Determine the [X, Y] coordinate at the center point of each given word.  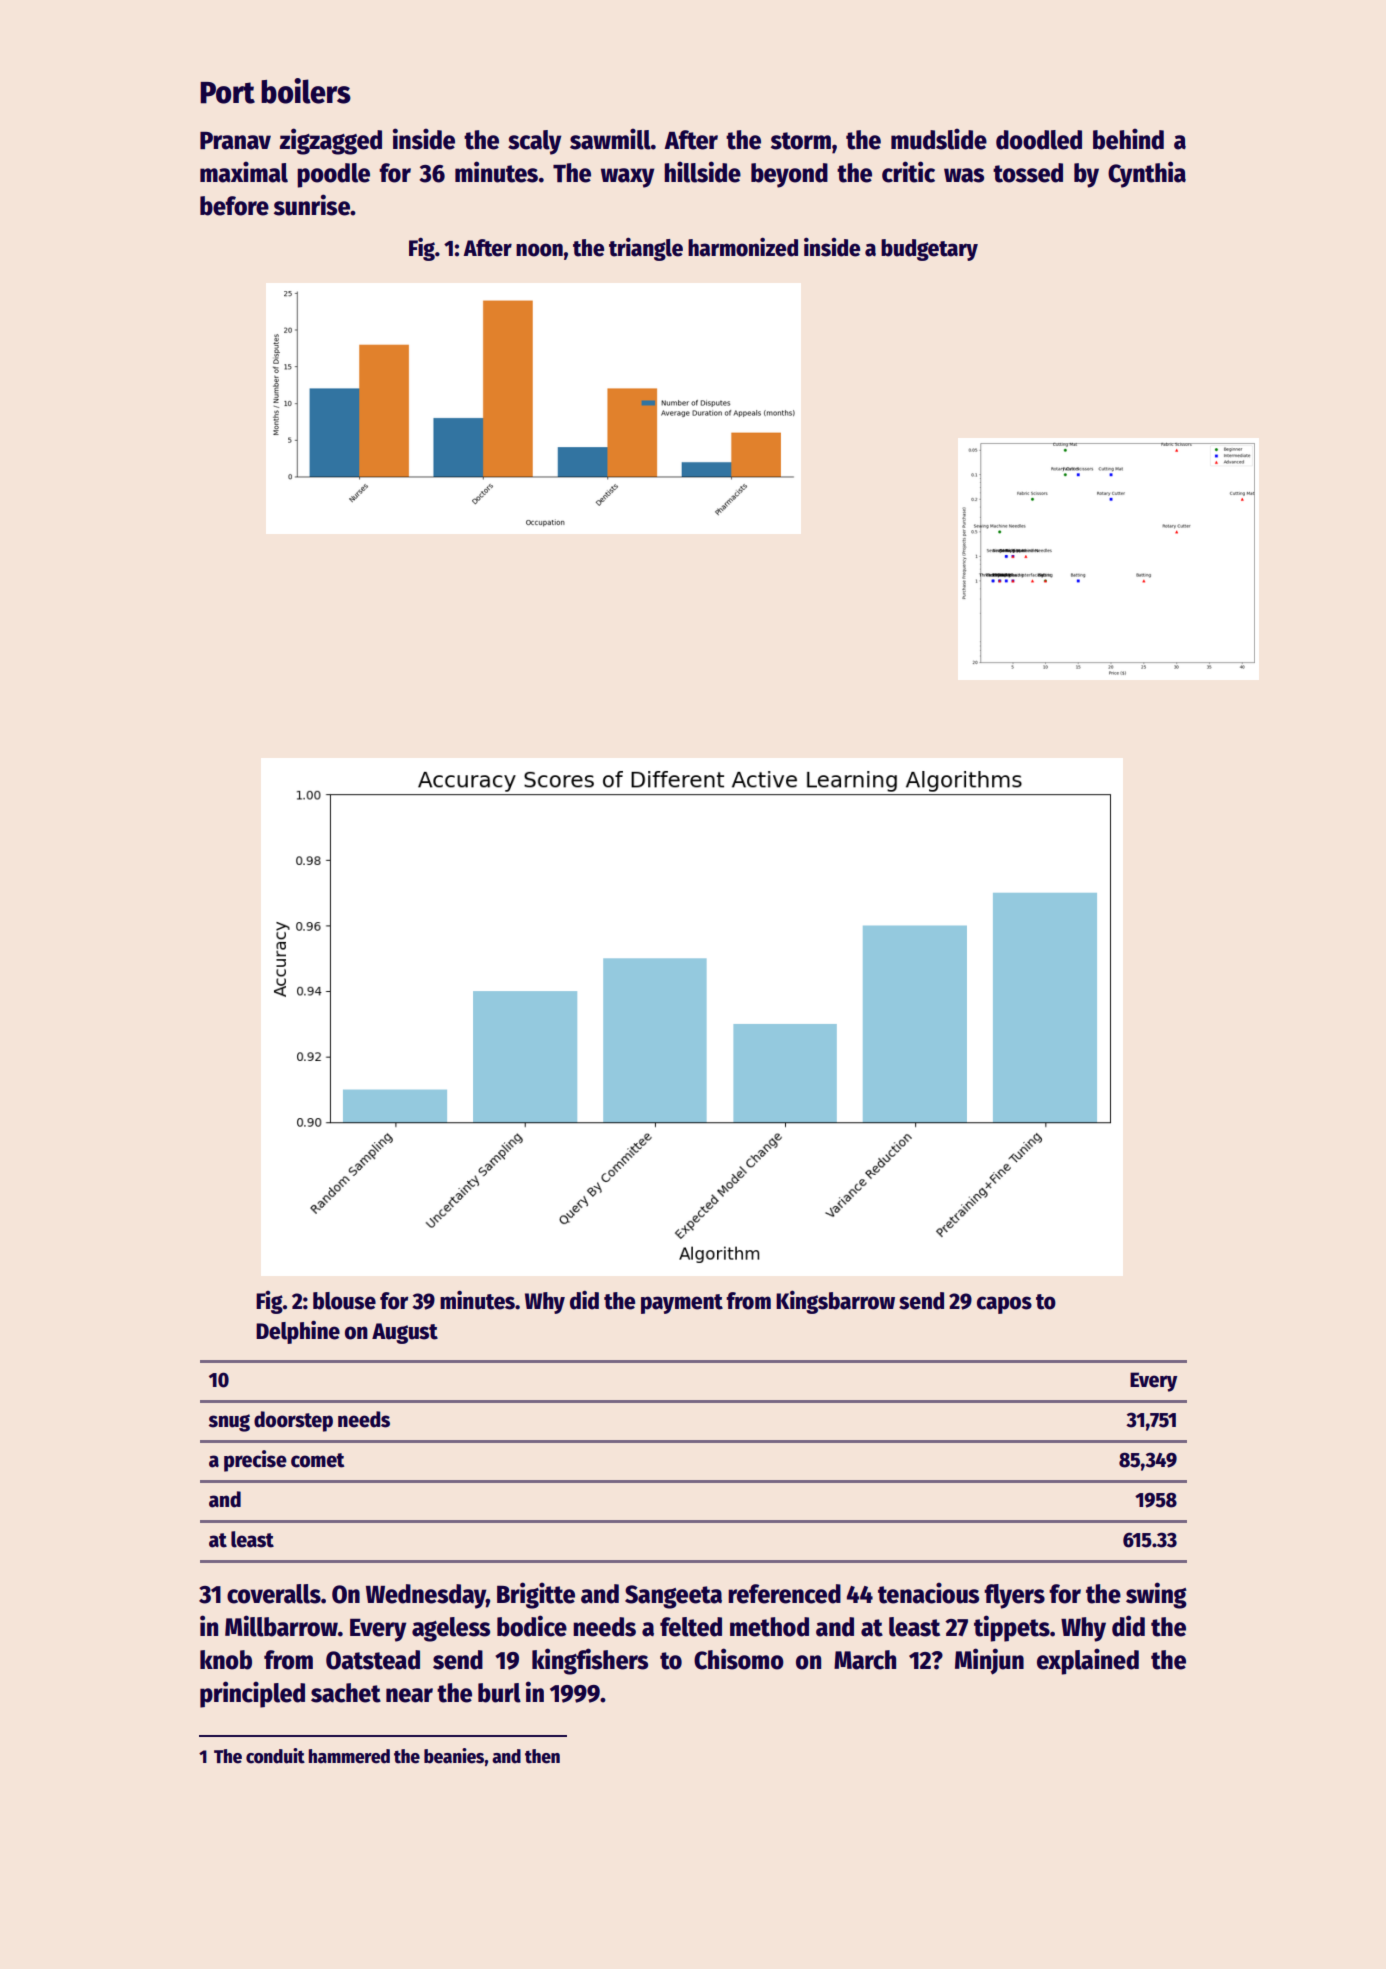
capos [1004, 1305]
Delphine [298, 1332]
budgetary [929, 250]
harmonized [743, 247]
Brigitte [536, 1595]
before [234, 206]
